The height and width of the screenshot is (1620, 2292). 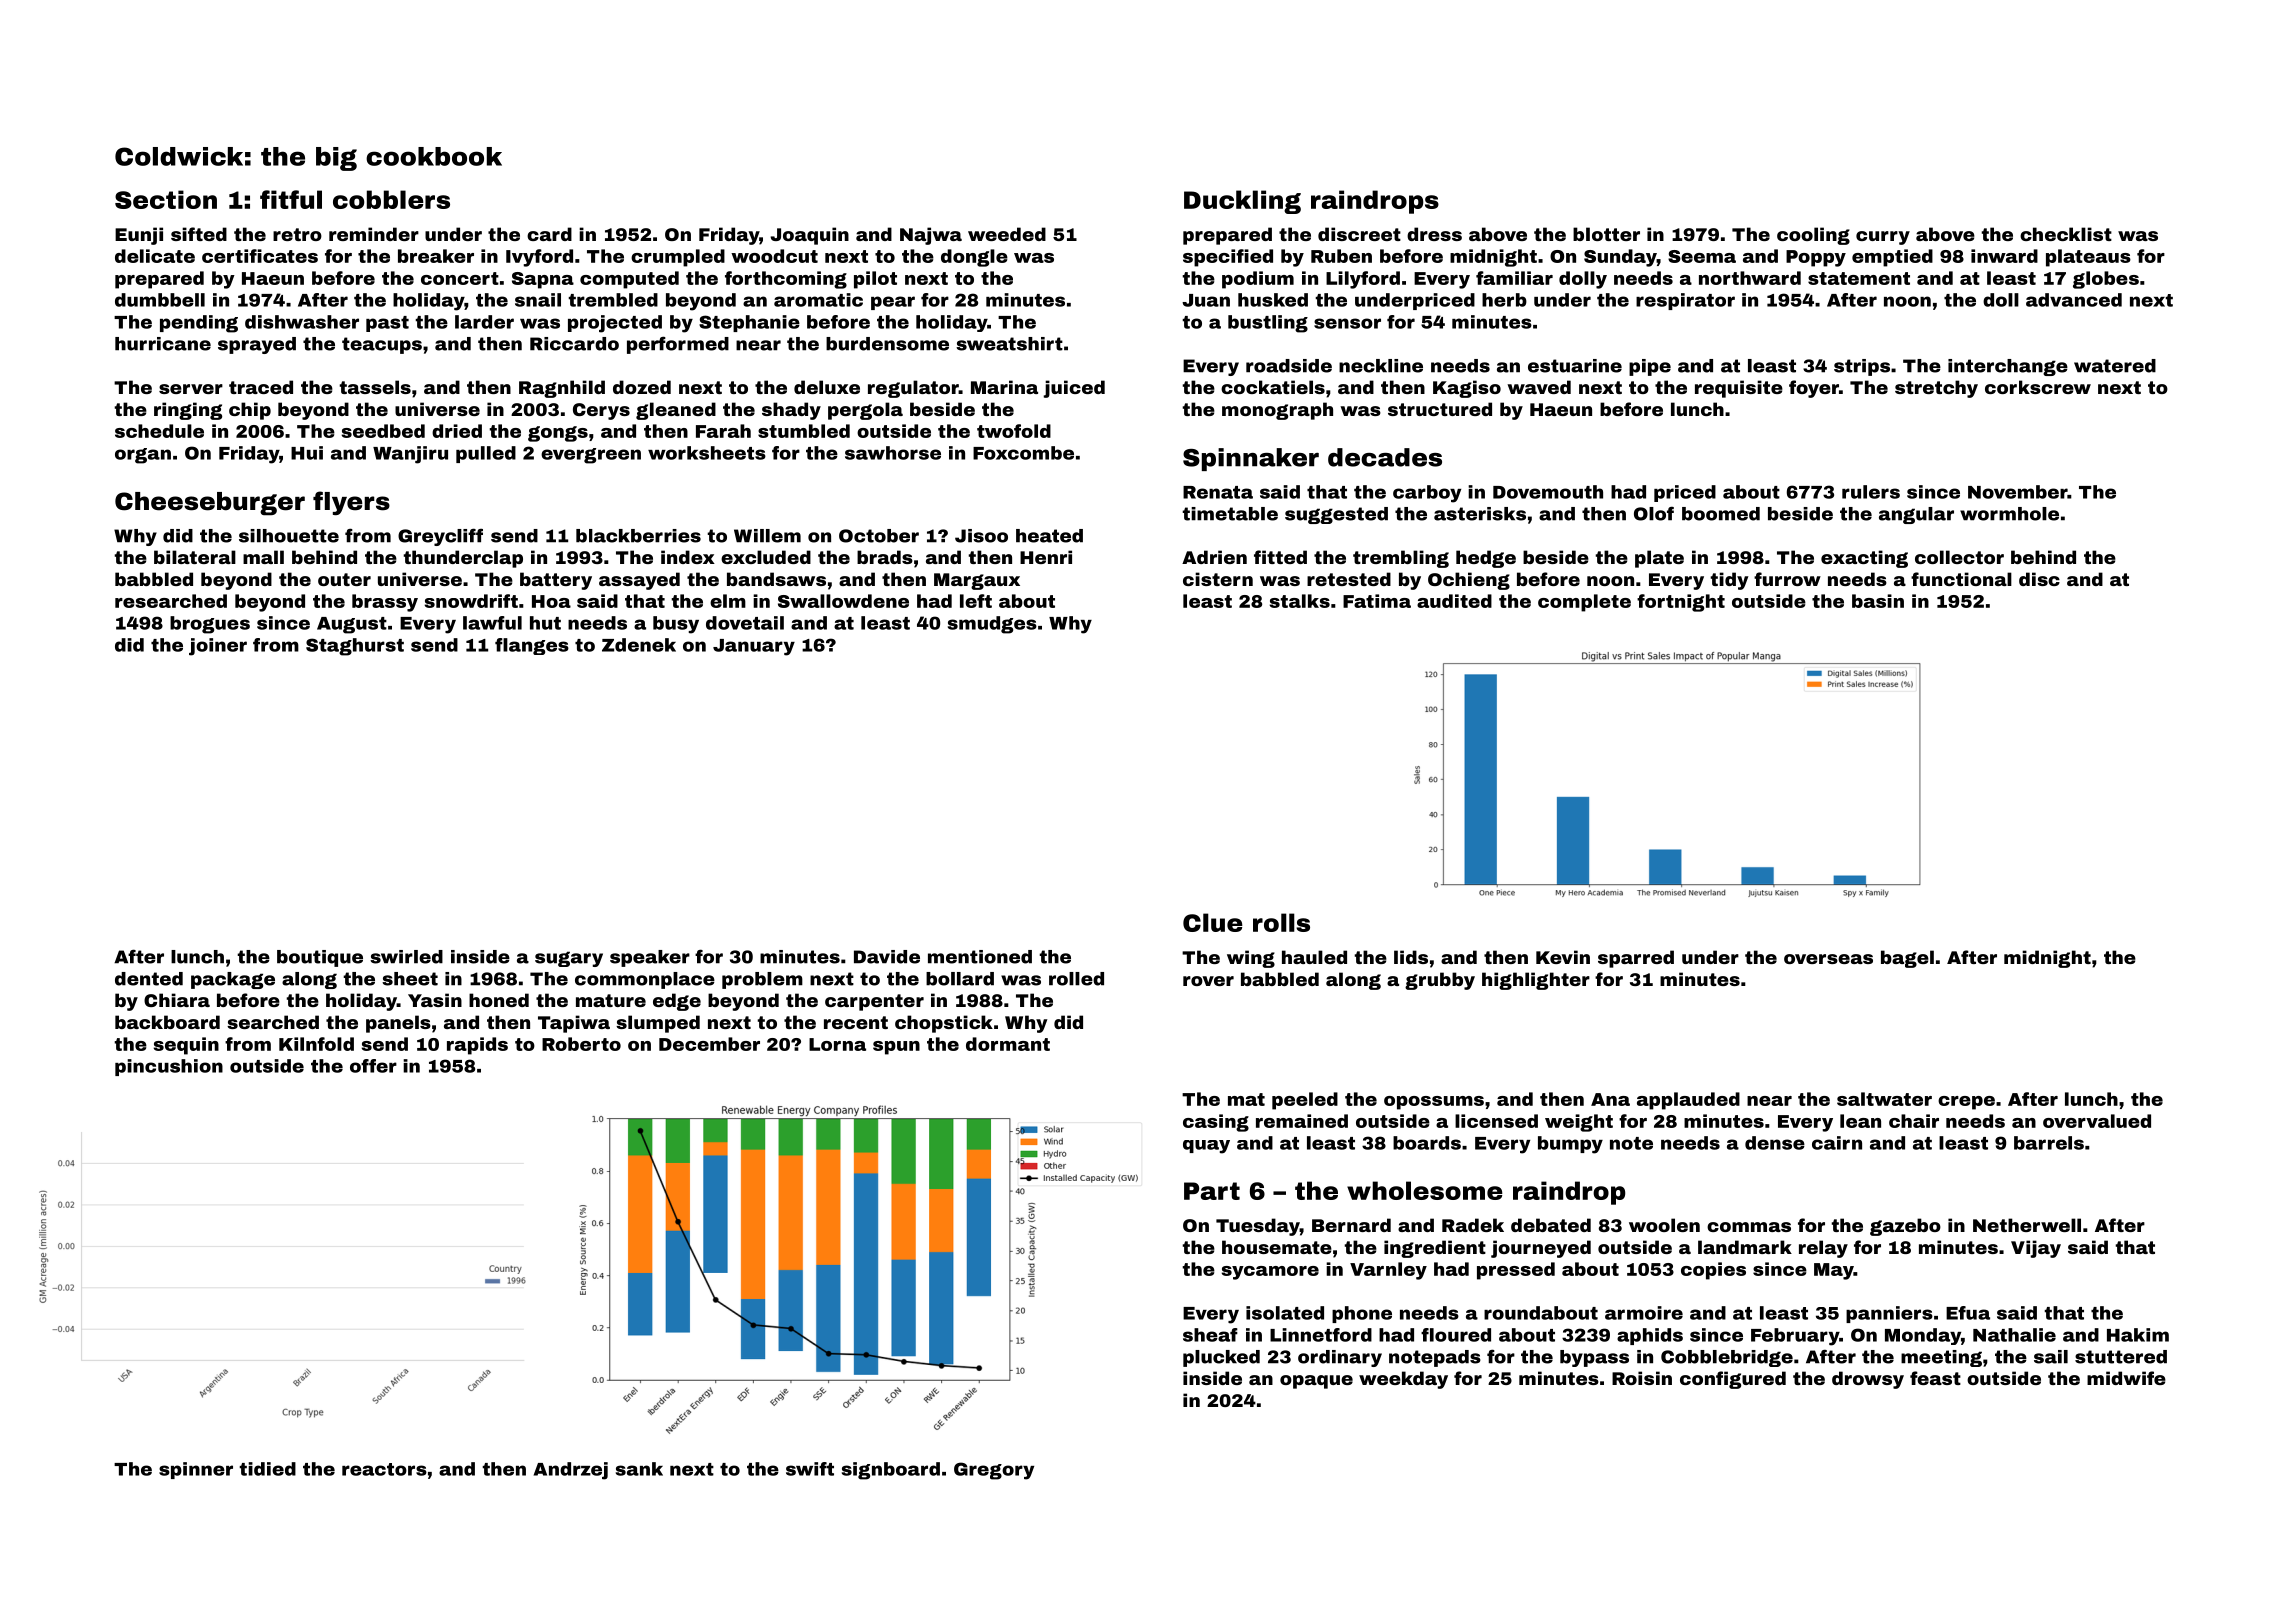 What do you see at coordinates (267, 1469) in the screenshot?
I see `tidied` at bounding box center [267, 1469].
